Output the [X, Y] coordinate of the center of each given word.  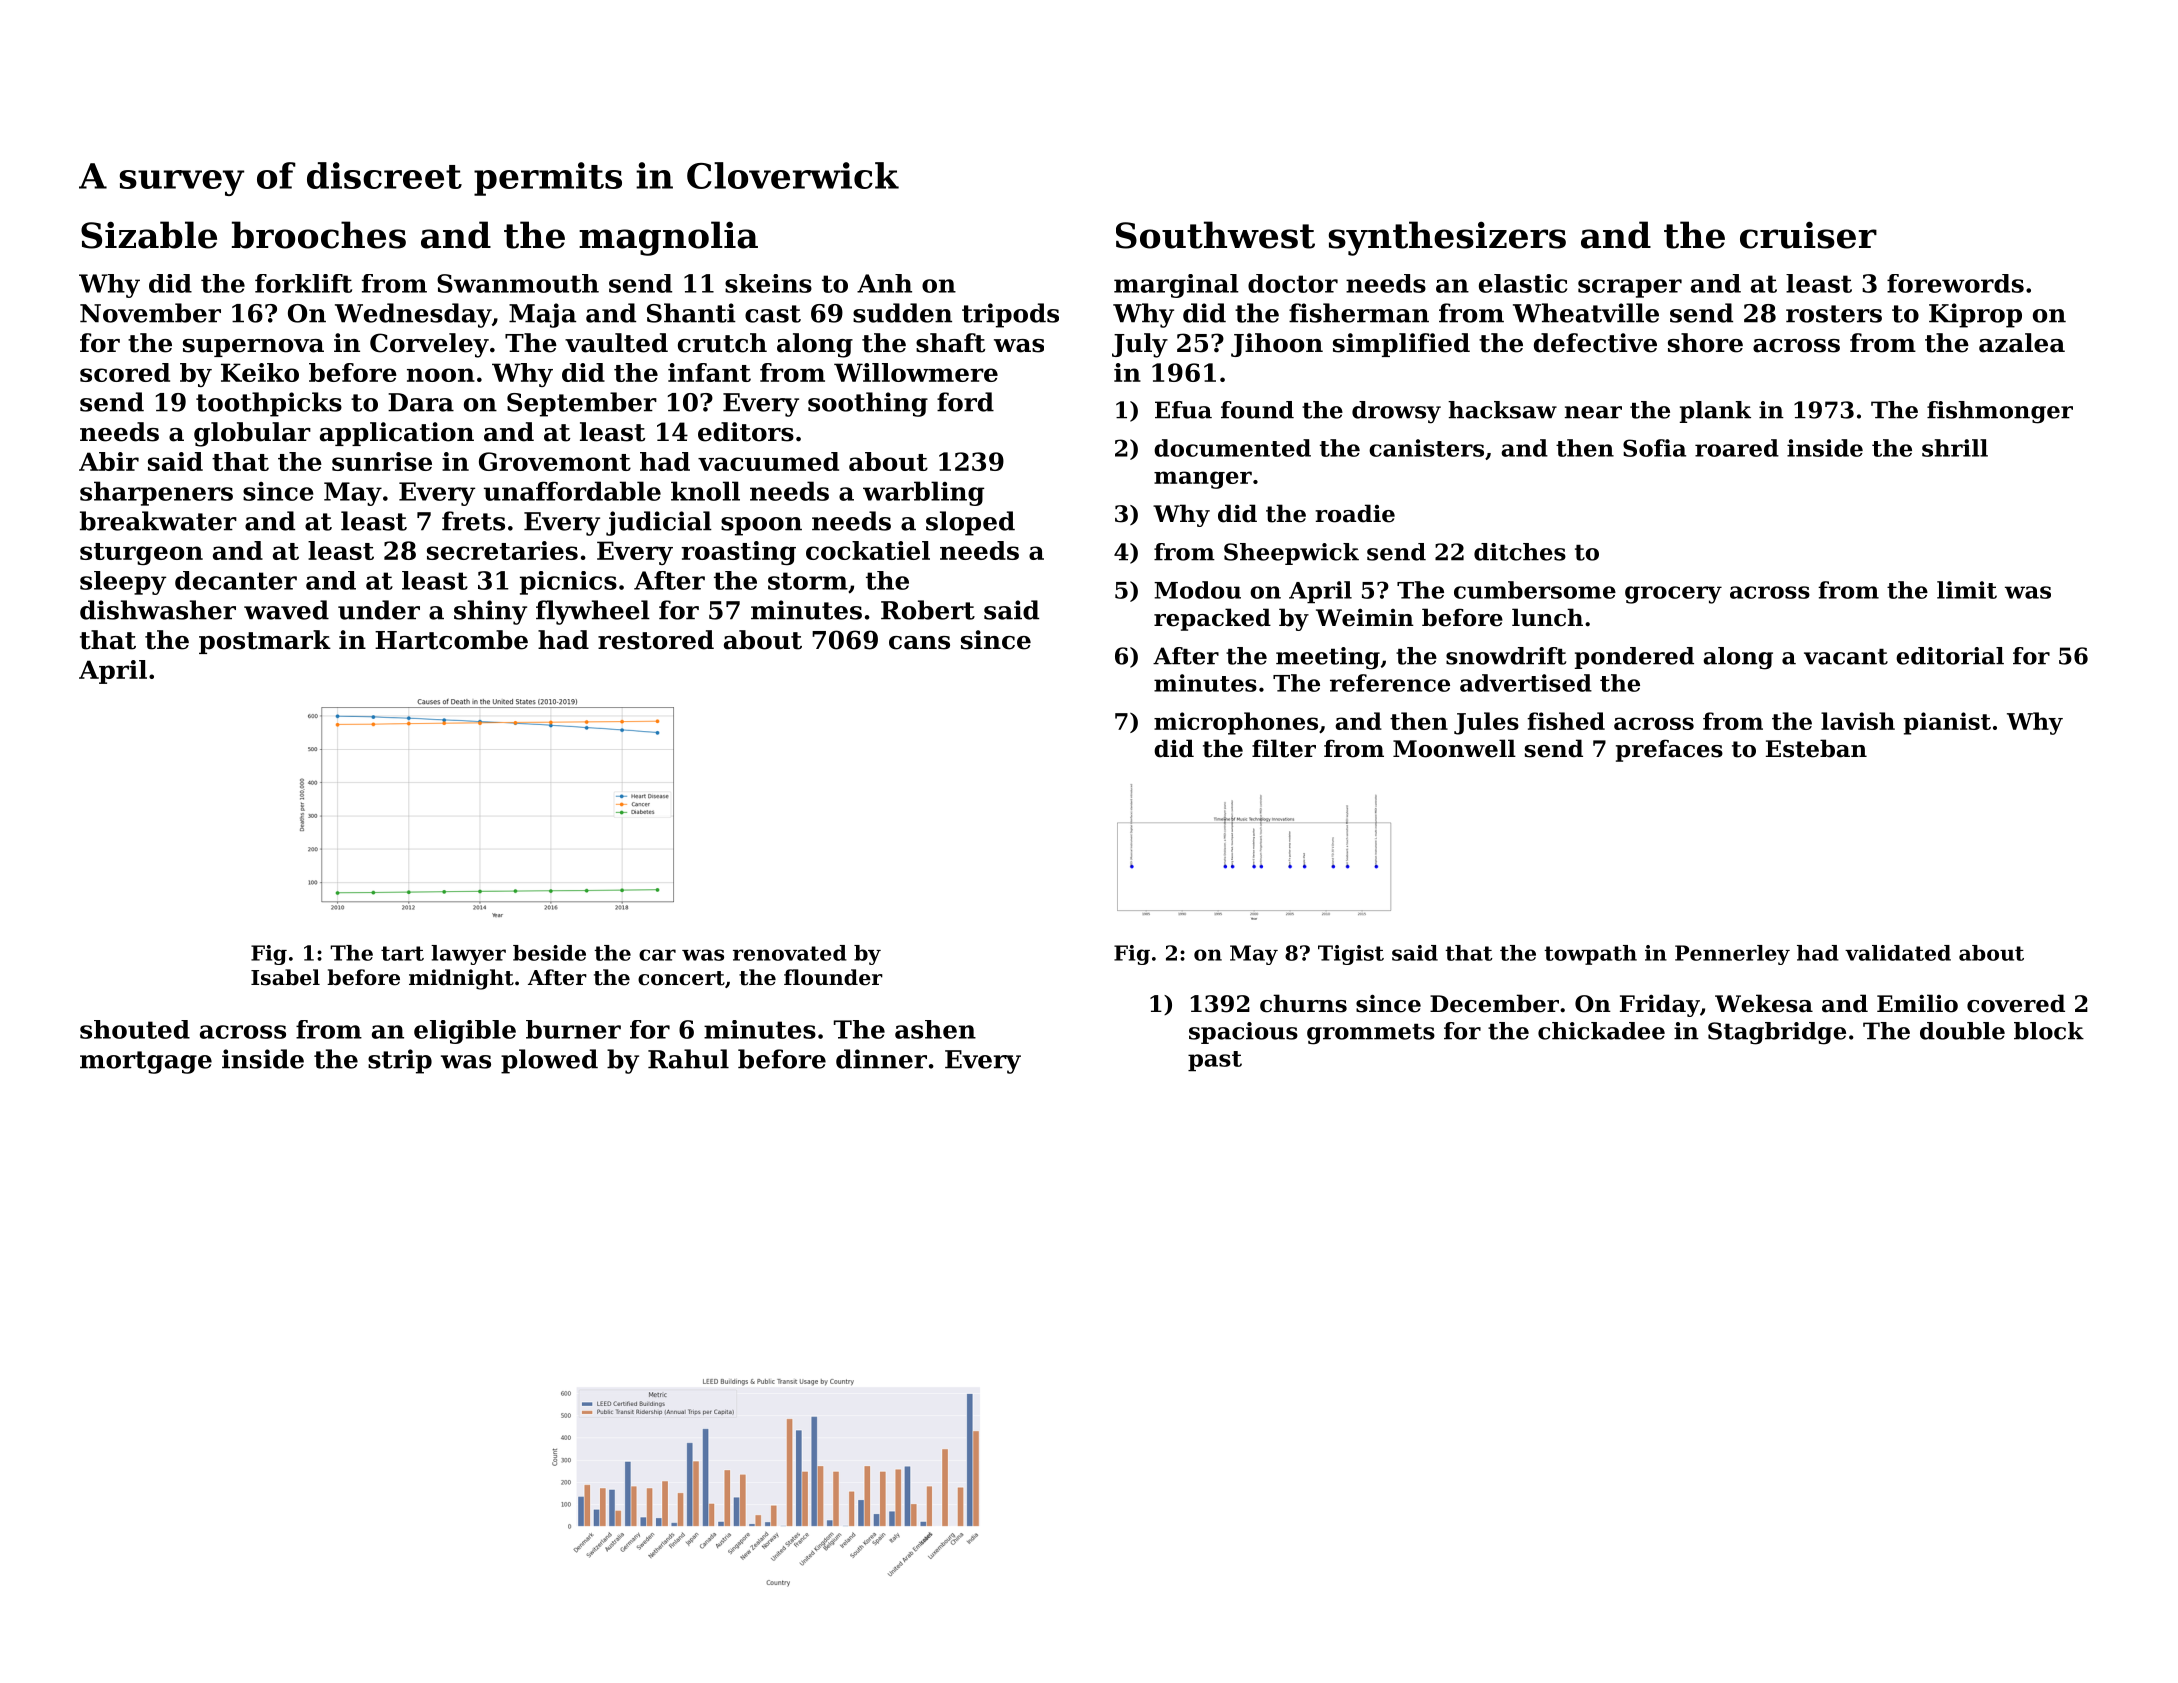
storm [808, 581]
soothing [868, 404]
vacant [1846, 657]
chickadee [1601, 1031]
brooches [319, 235]
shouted [135, 1029]
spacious [1243, 1033]
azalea [2022, 343]
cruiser [1808, 235]
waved [286, 610]
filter [1284, 748]
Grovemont [555, 461]
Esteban [1816, 748]
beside [549, 953]
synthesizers [1447, 238]
